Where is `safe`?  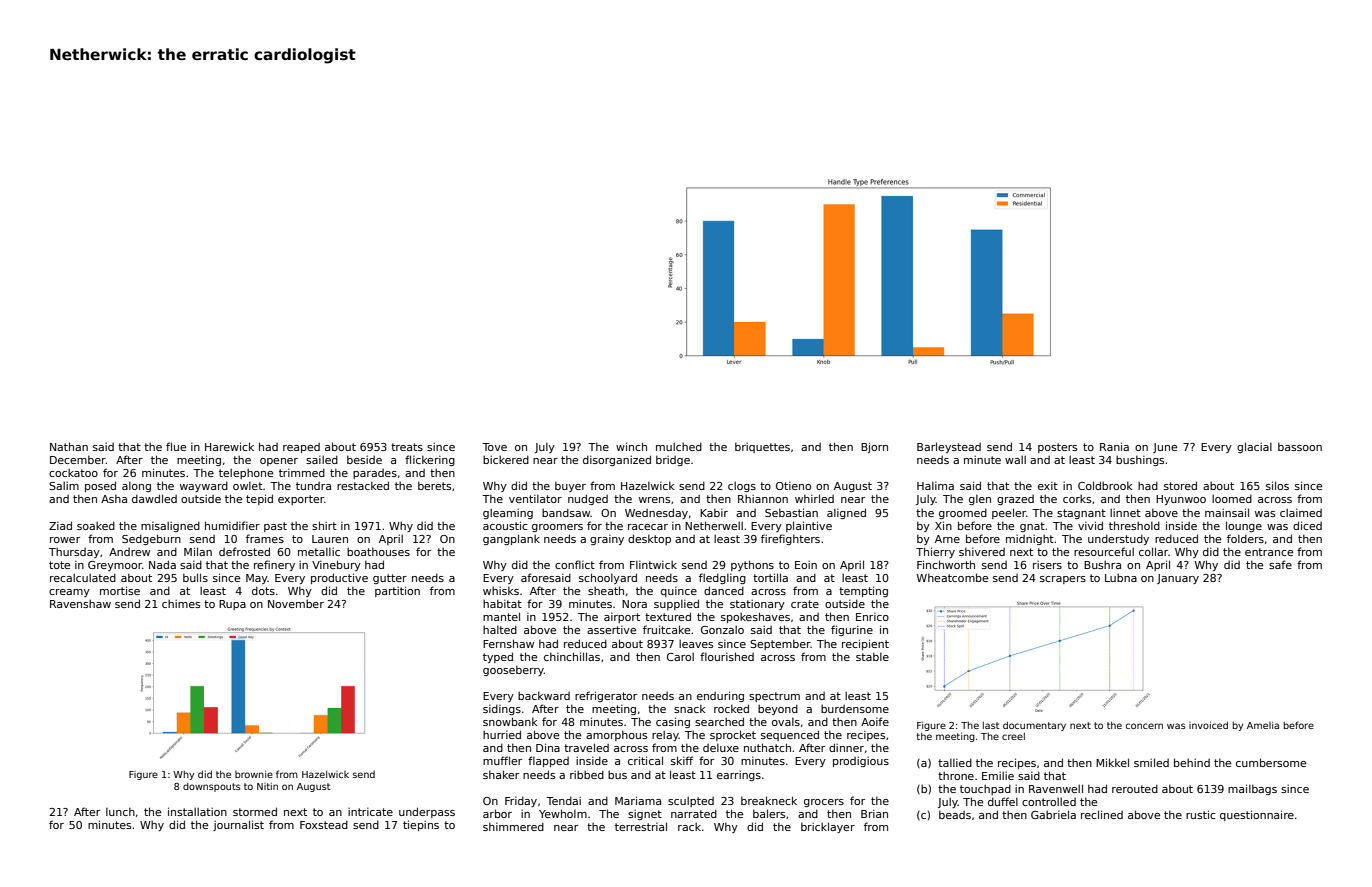 safe is located at coordinates (1280, 564).
